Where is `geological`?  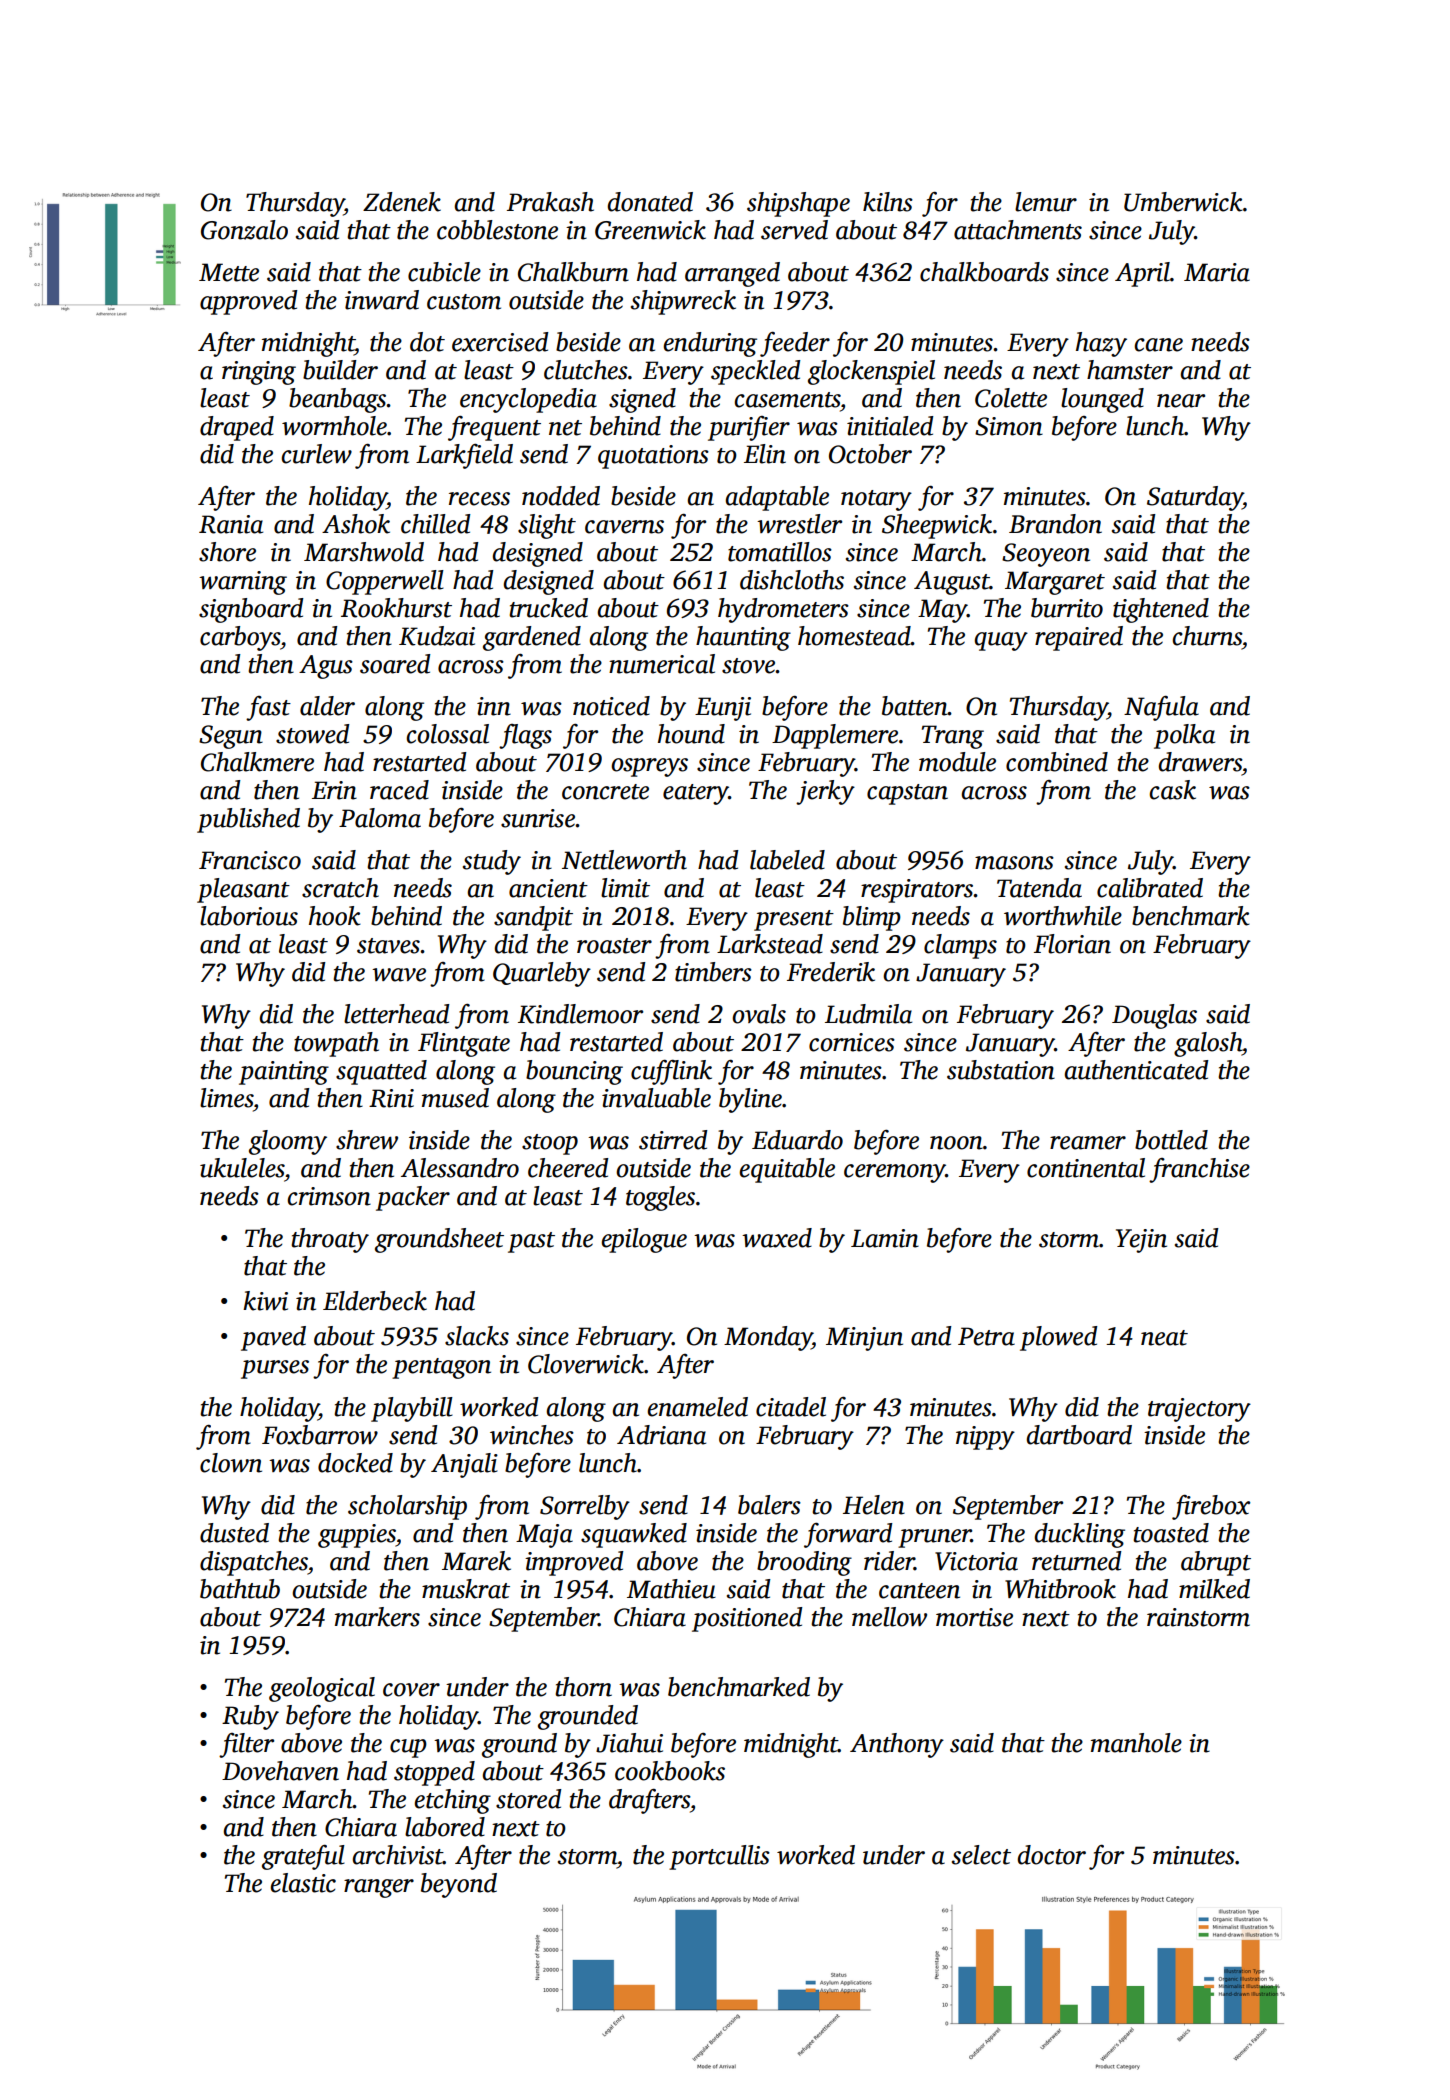
geological is located at coordinates (322, 1689).
